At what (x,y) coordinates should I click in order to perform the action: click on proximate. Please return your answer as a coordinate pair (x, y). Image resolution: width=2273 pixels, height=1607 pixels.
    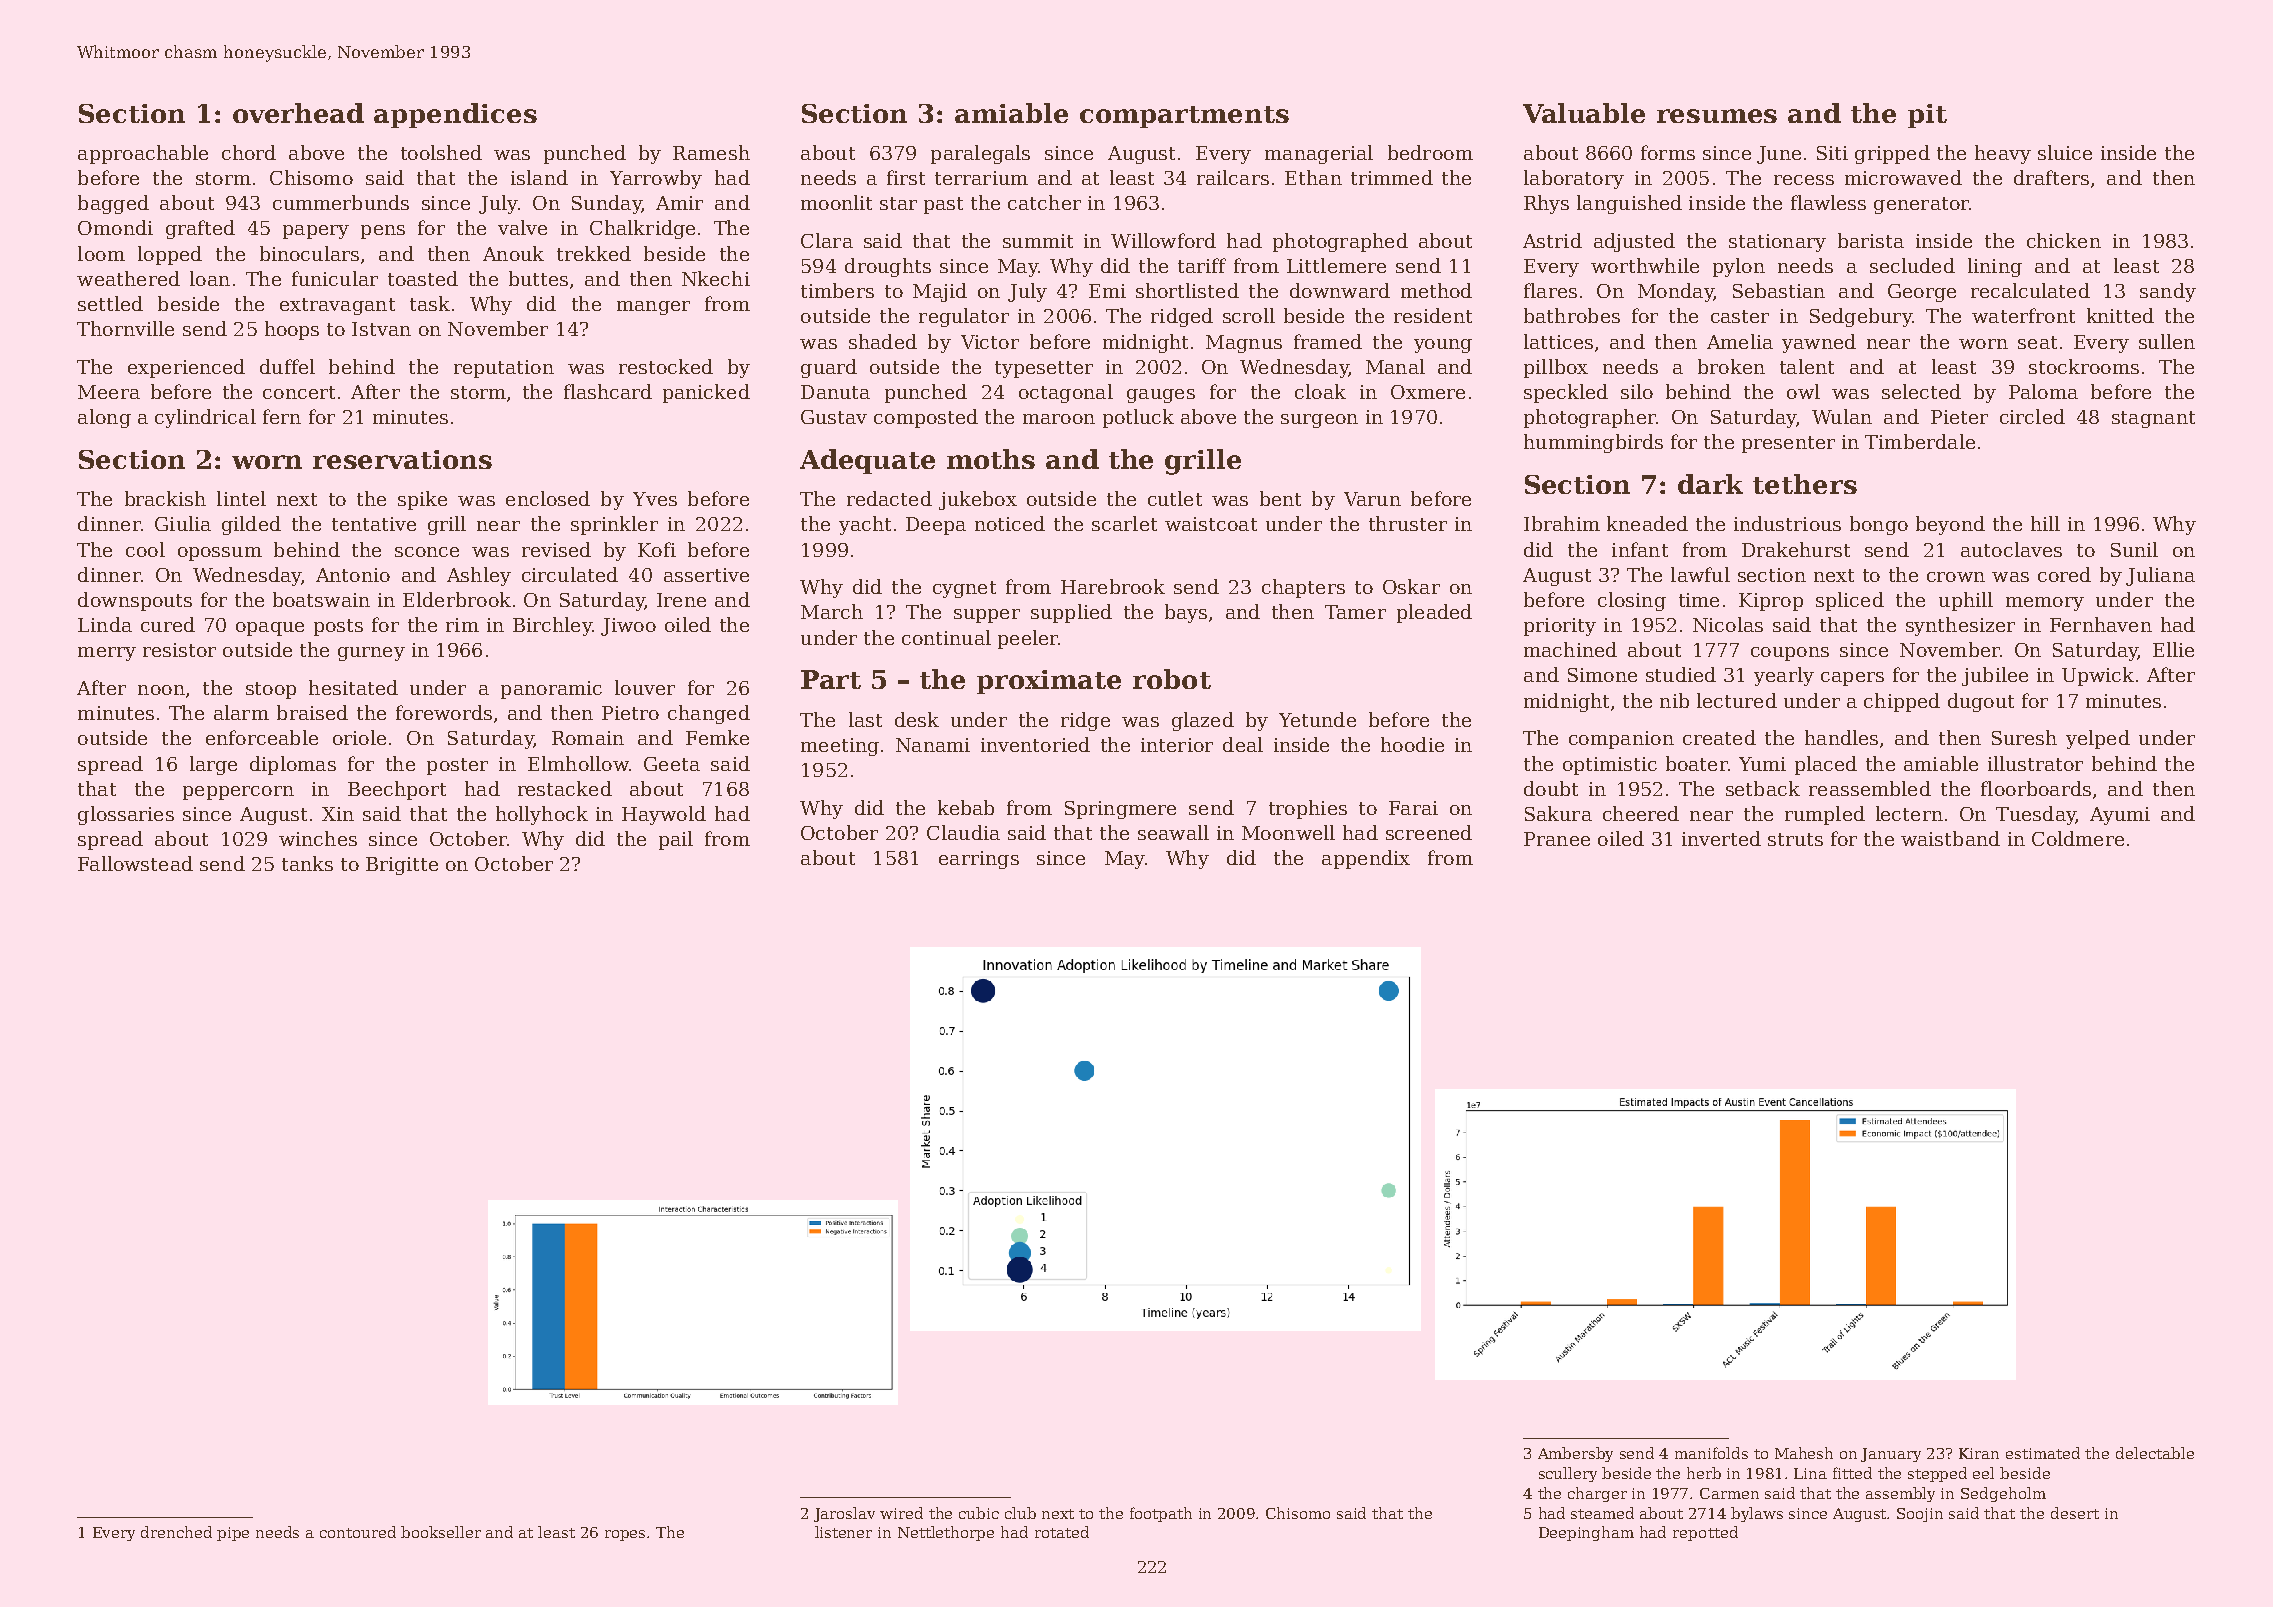
    Looking at the image, I should click on (1049, 682).
